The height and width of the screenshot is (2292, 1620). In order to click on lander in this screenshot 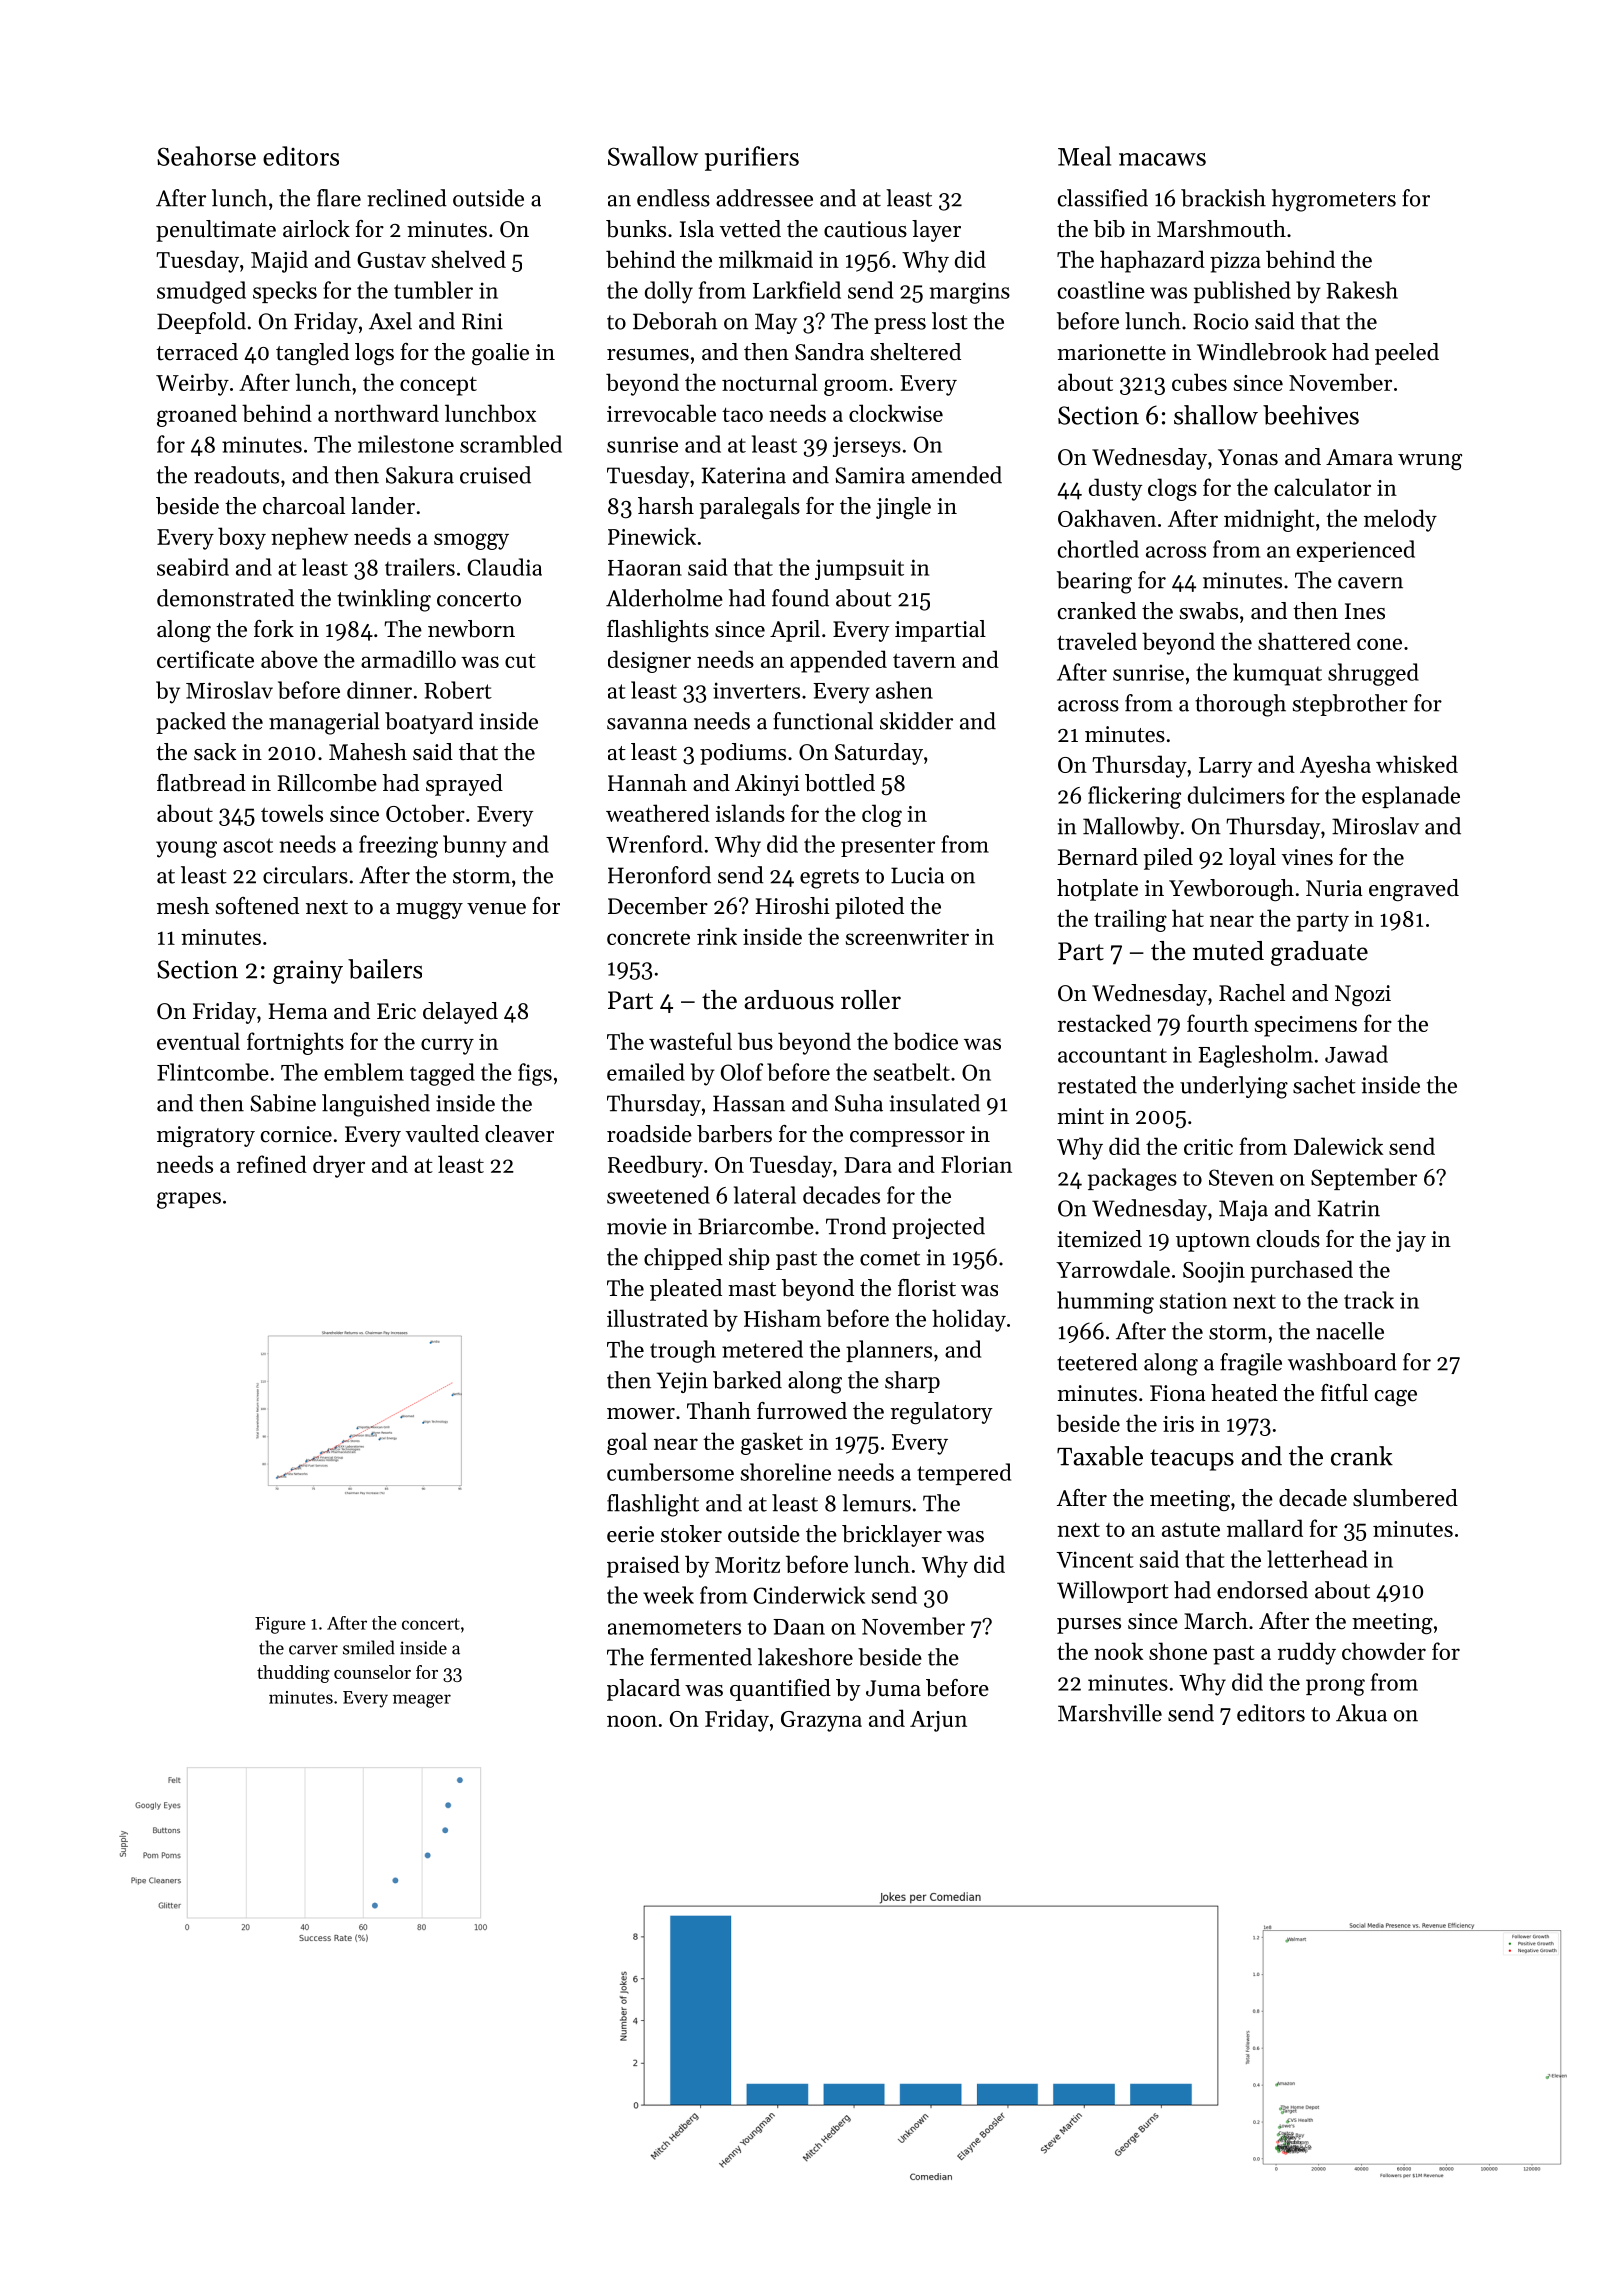, I will do `click(383, 506)`.
